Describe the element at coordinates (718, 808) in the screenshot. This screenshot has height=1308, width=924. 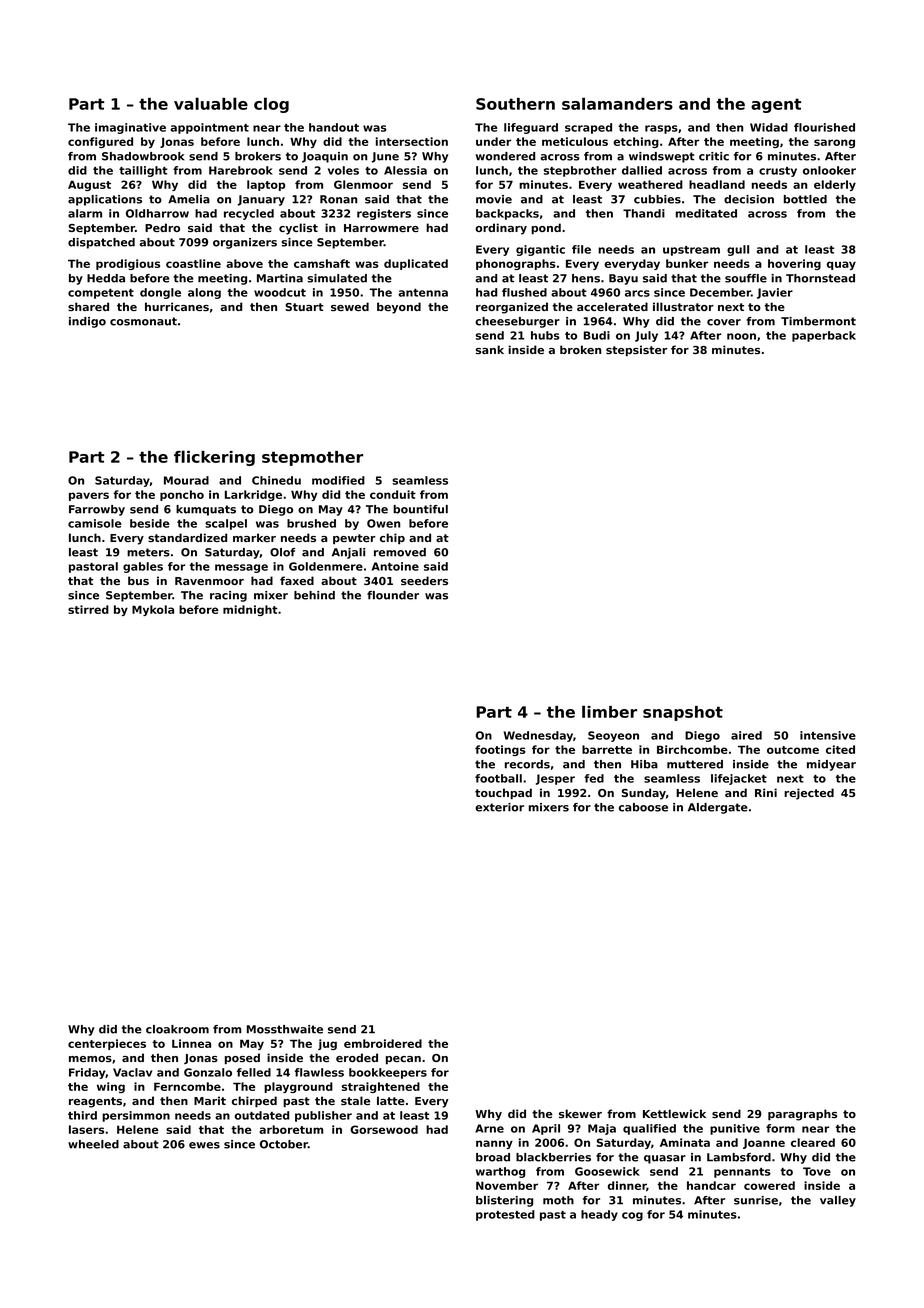
I see `Aldergate` at that location.
